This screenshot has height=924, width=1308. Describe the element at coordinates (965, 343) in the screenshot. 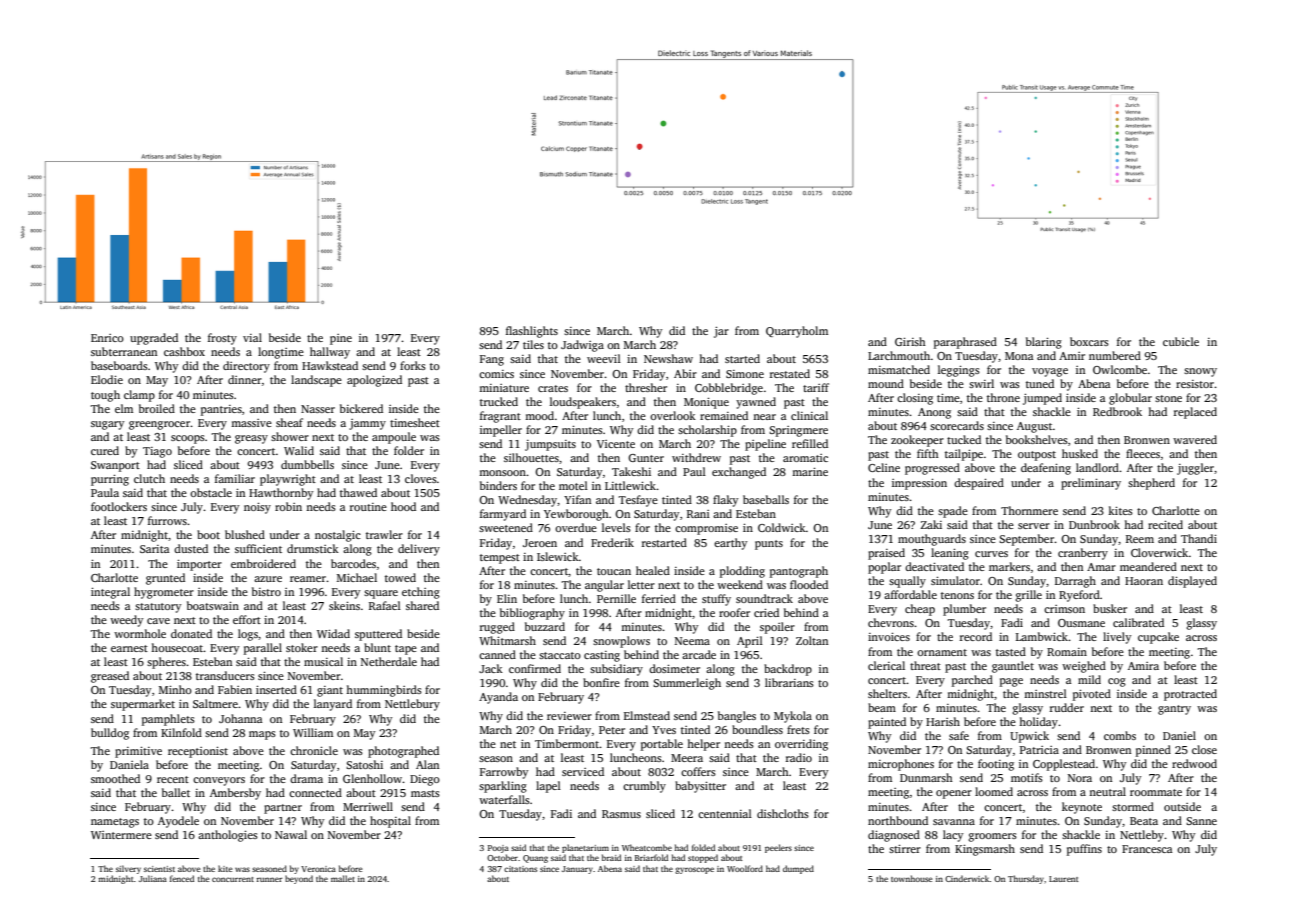

I see `paraphrased` at that location.
